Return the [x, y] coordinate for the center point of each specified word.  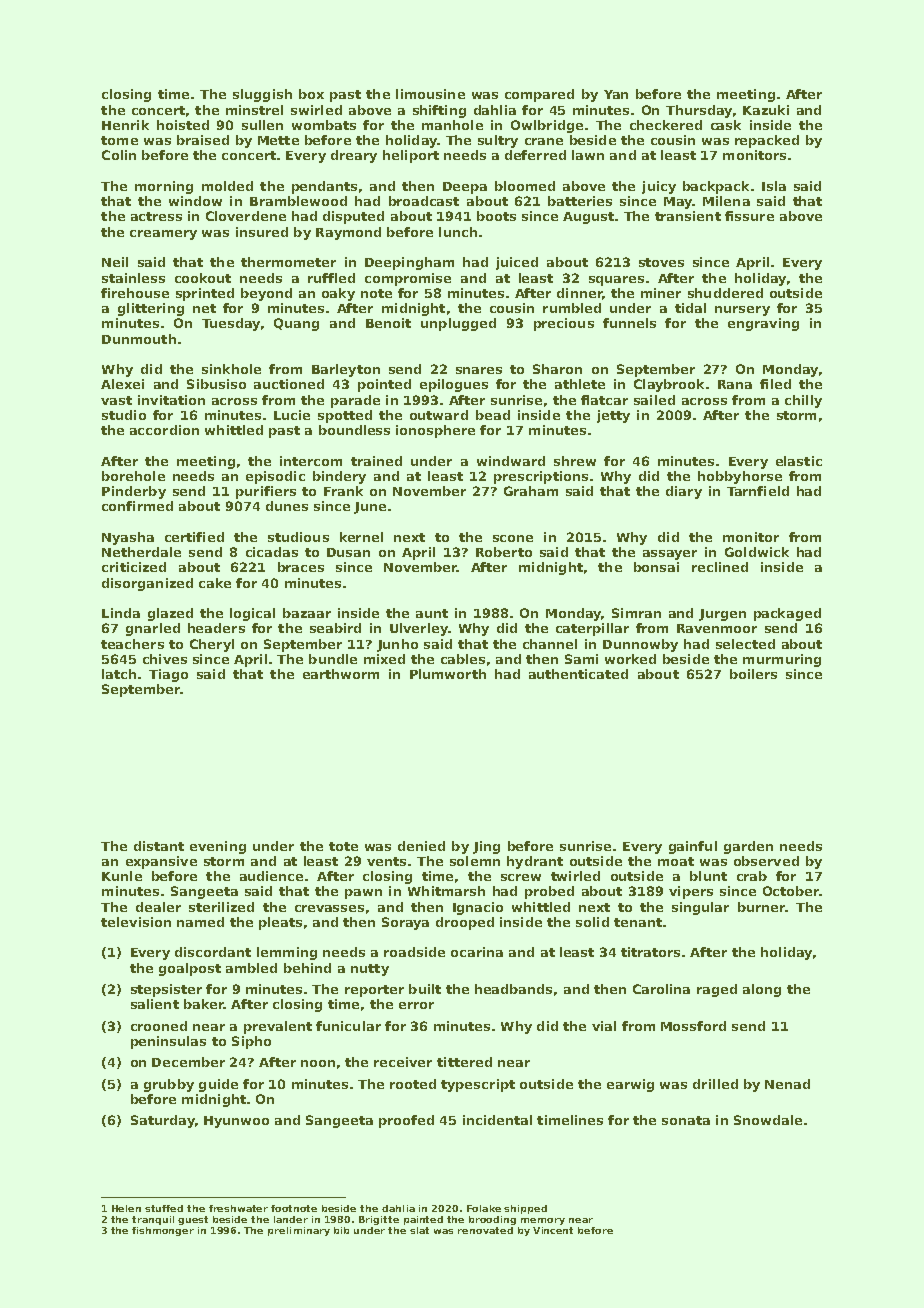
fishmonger [163, 1231]
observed [766, 861]
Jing [486, 847]
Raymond [348, 233]
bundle [333, 659]
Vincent [553, 1230]
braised [203, 140]
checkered [666, 125]
